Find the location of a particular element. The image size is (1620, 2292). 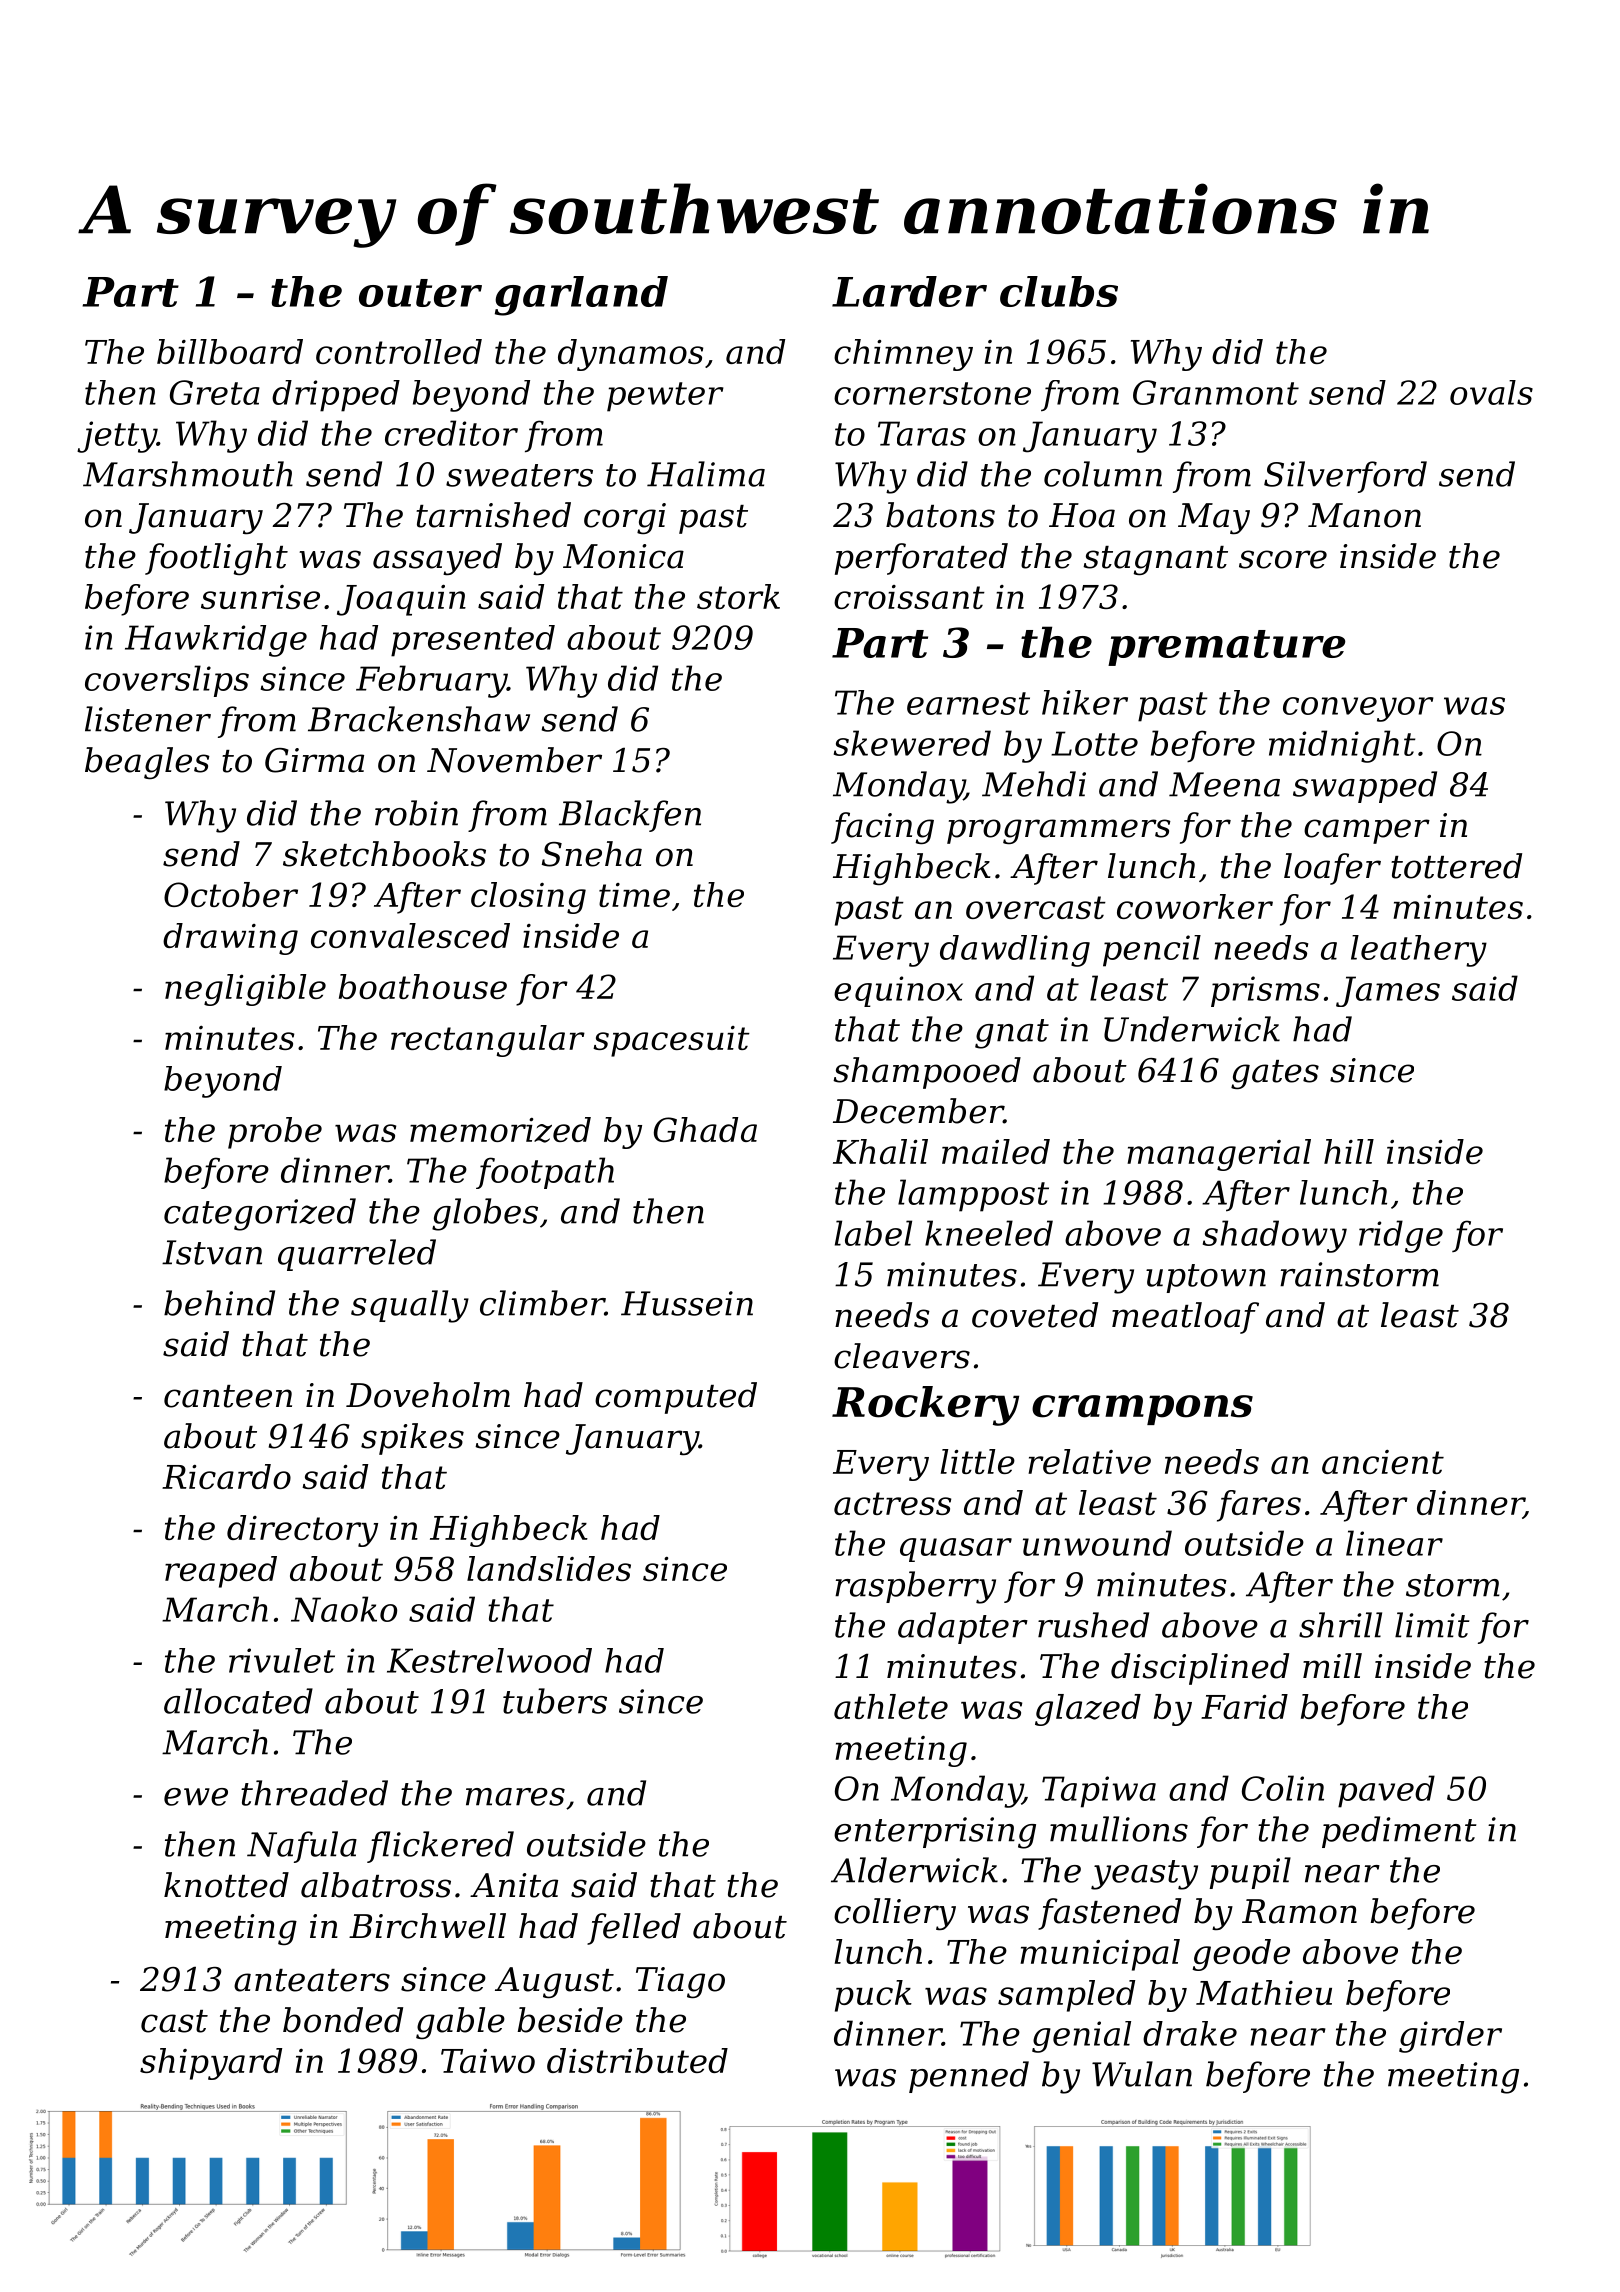

behind is located at coordinates (219, 1303).
